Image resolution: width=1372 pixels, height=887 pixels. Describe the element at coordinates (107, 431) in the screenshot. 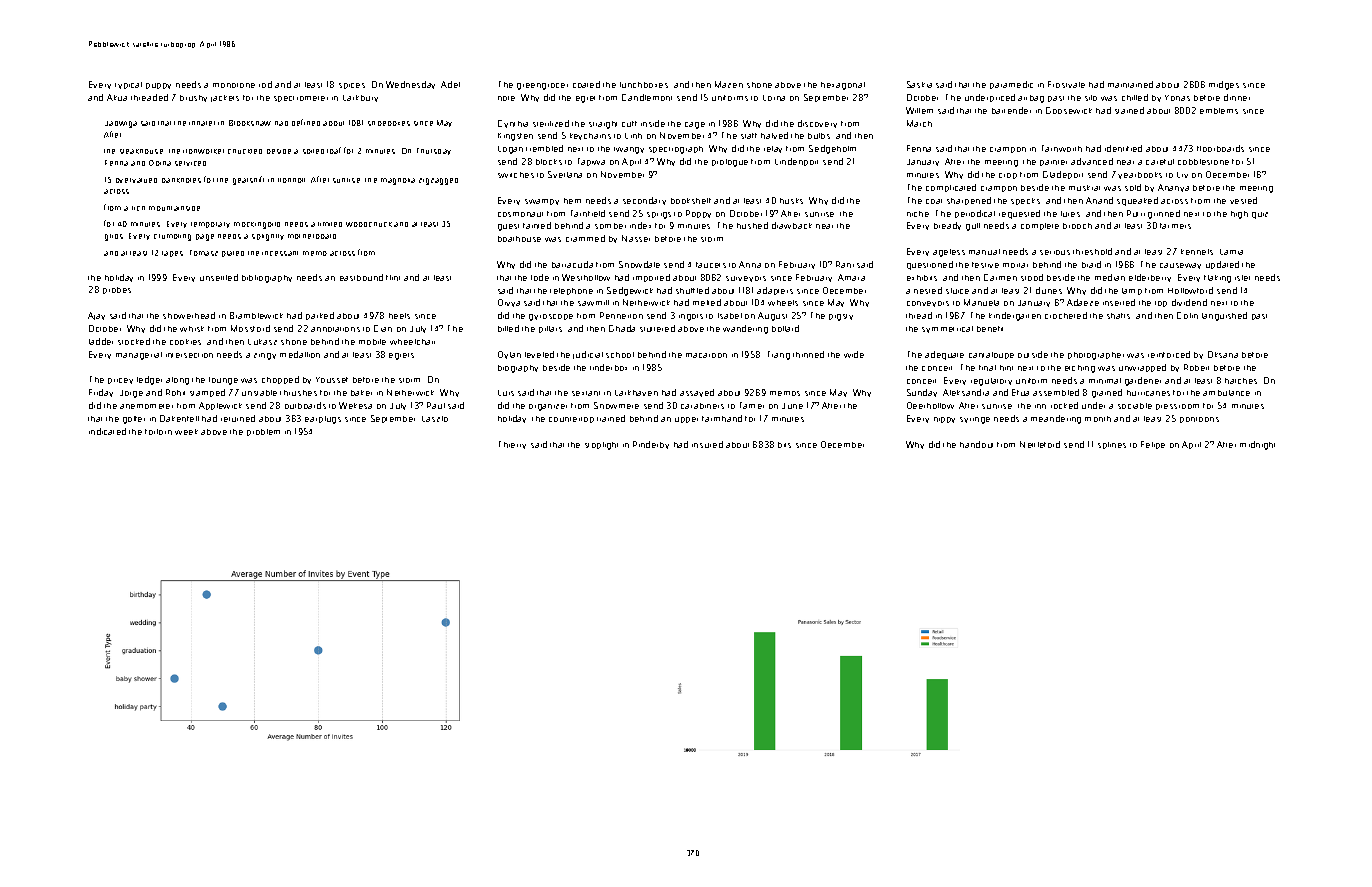

I see `indicated` at that location.
